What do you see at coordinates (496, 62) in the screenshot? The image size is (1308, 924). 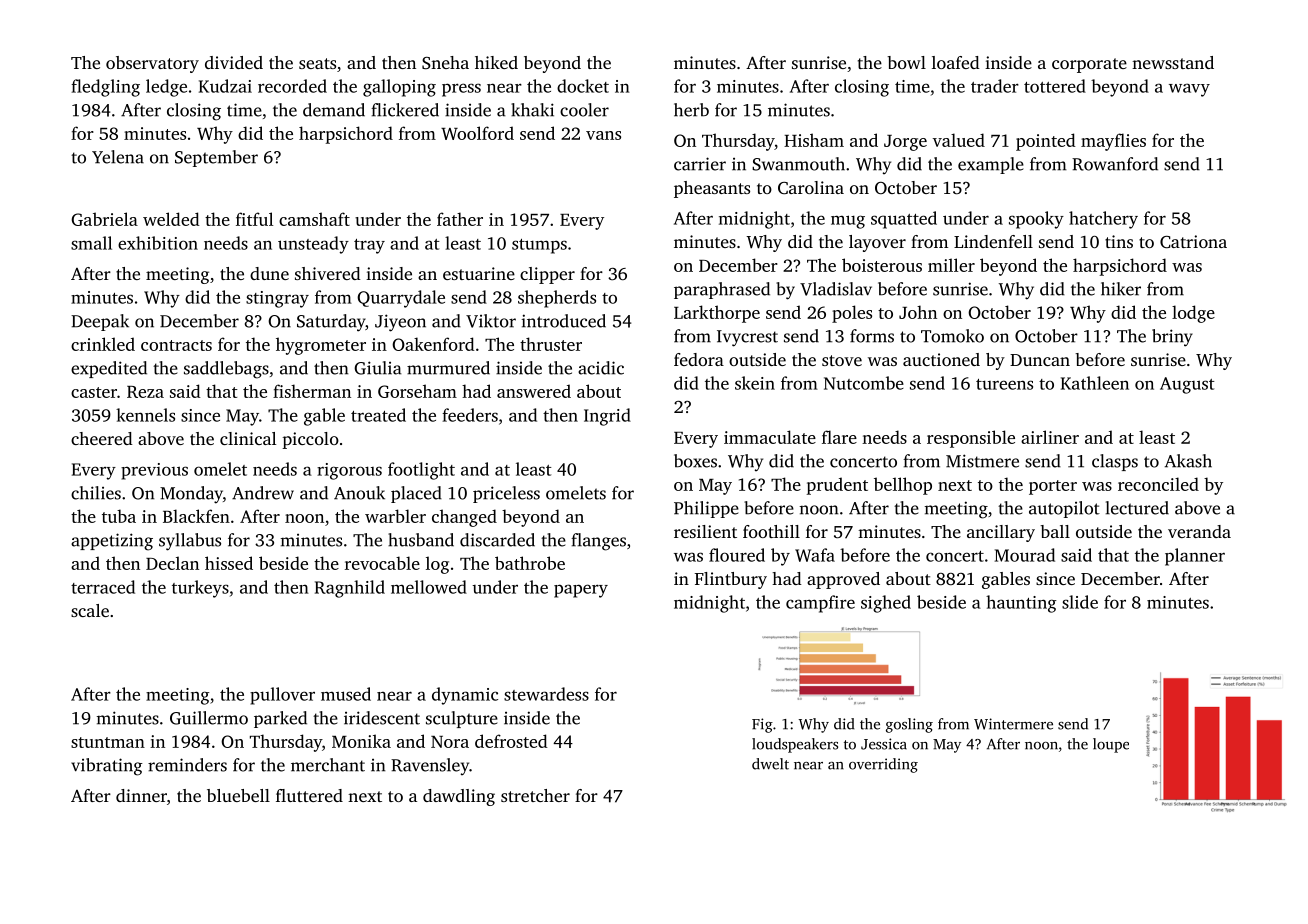 I see `hiked` at bounding box center [496, 62].
